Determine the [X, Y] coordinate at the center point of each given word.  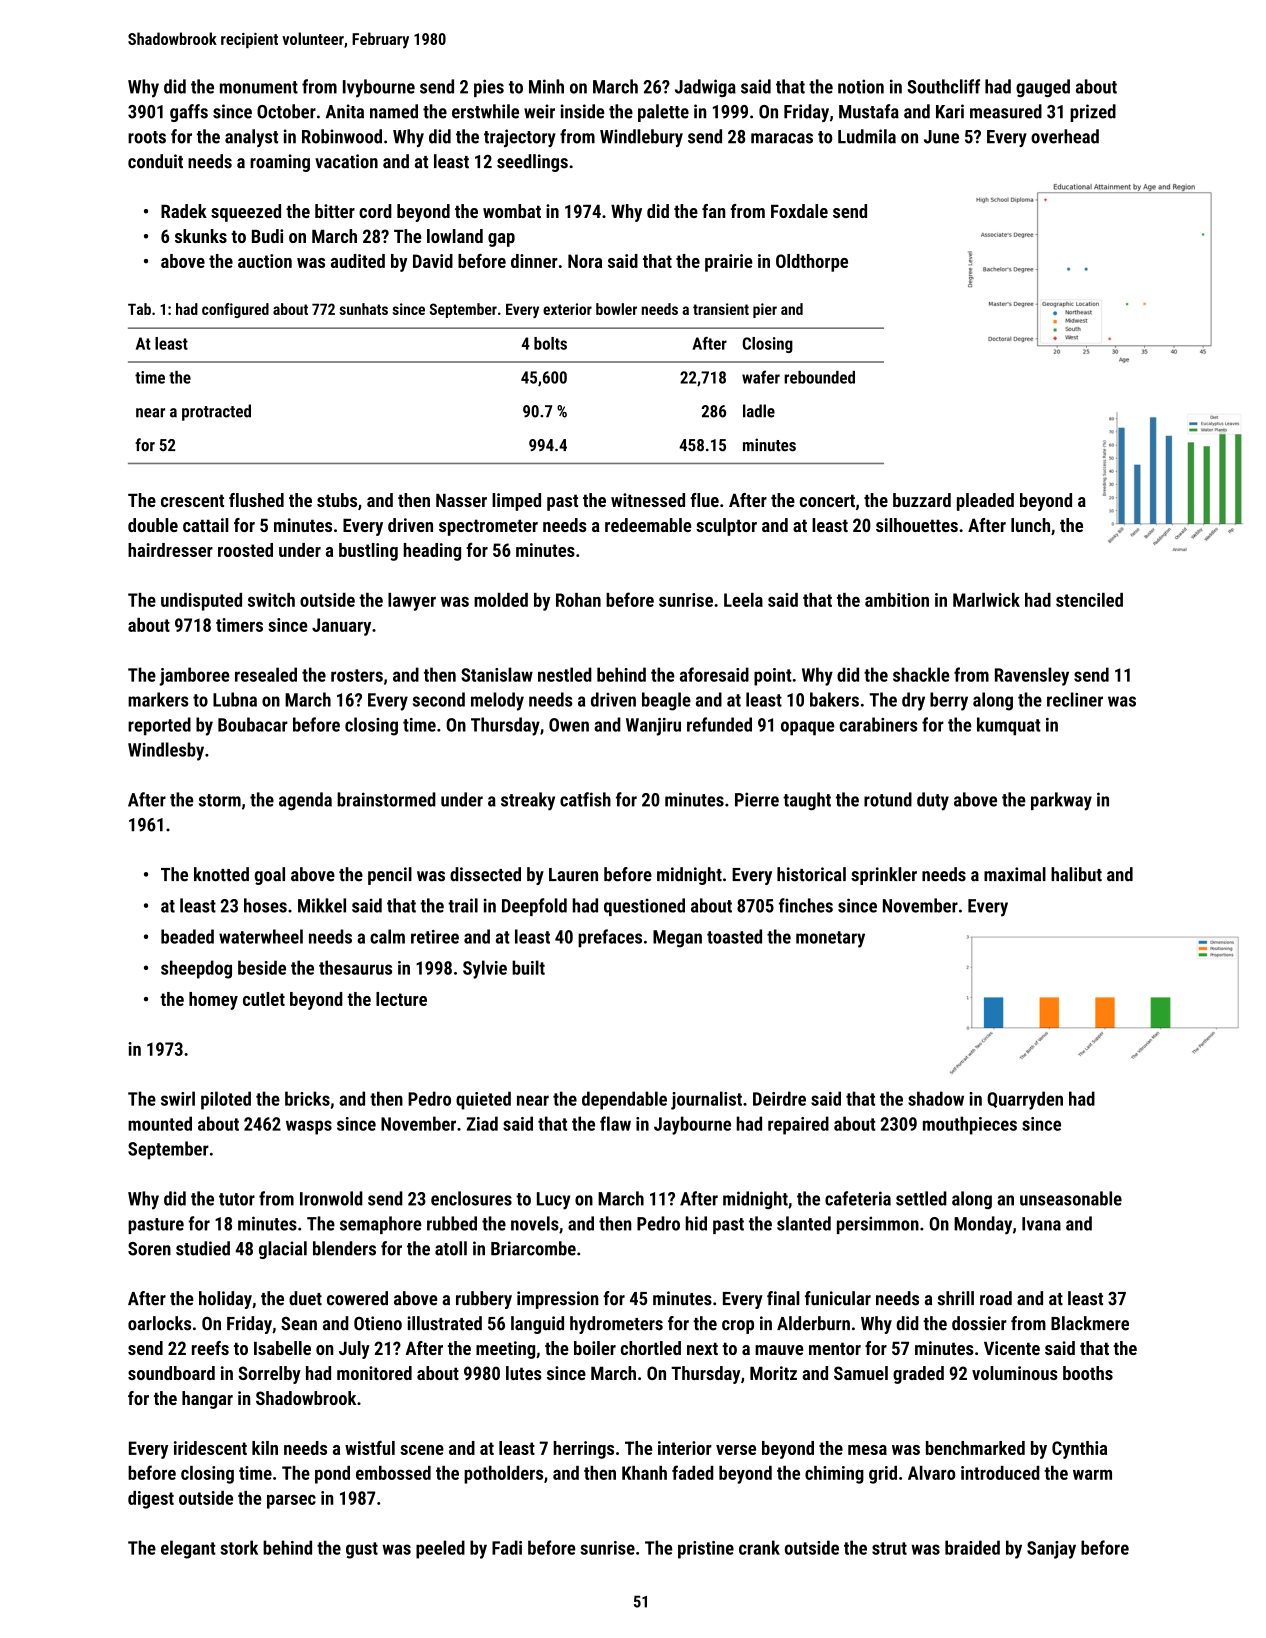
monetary [830, 939]
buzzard [922, 500]
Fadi [507, 1547]
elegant [188, 1549]
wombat [512, 211]
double [153, 525]
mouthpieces [970, 1125]
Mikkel [322, 905]
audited [358, 261]
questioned [644, 907]
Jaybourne [692, 1125]
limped [516, 502]
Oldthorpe [812, 263]
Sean [299, 1323]
